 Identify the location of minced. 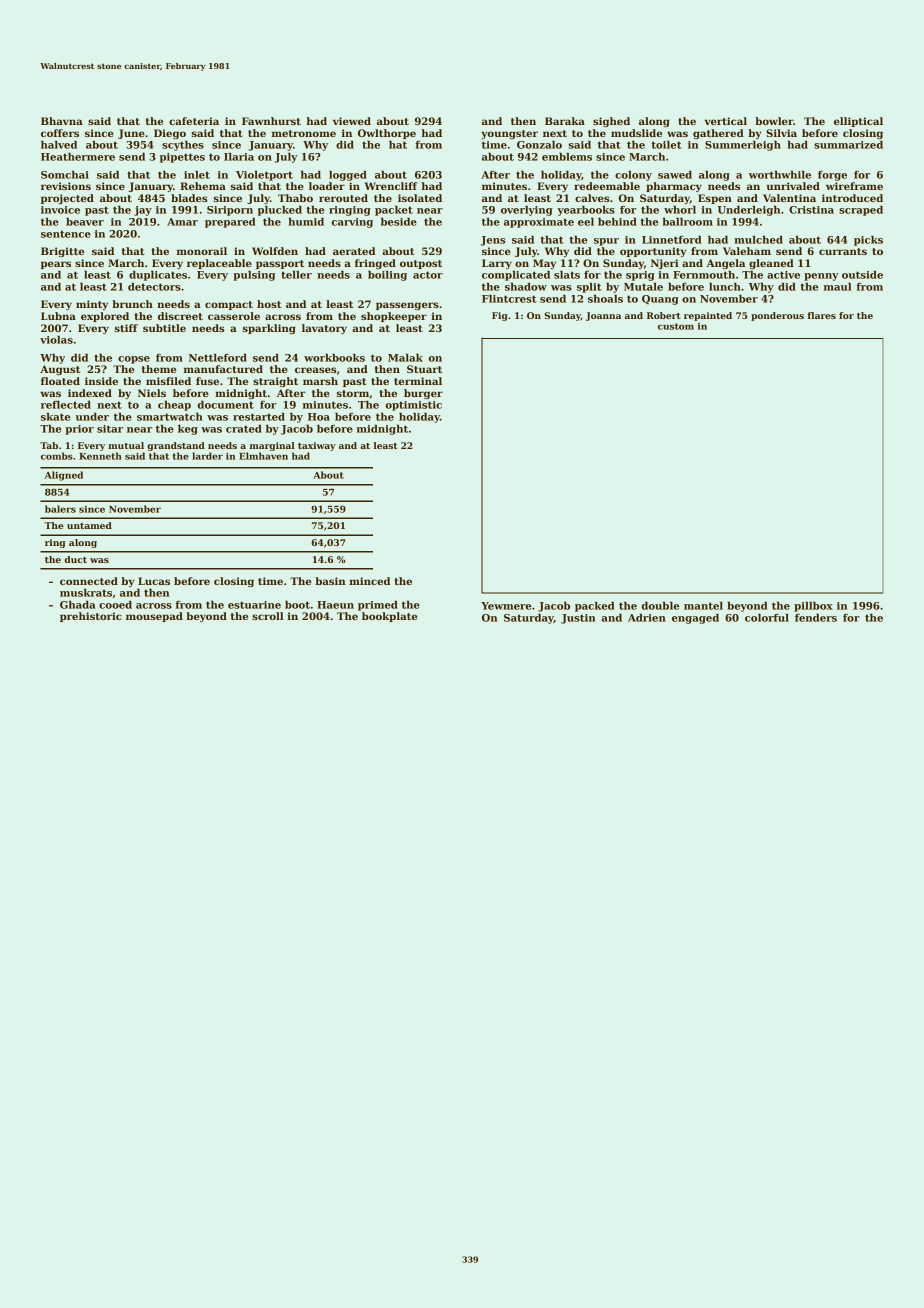
(369, 581).
